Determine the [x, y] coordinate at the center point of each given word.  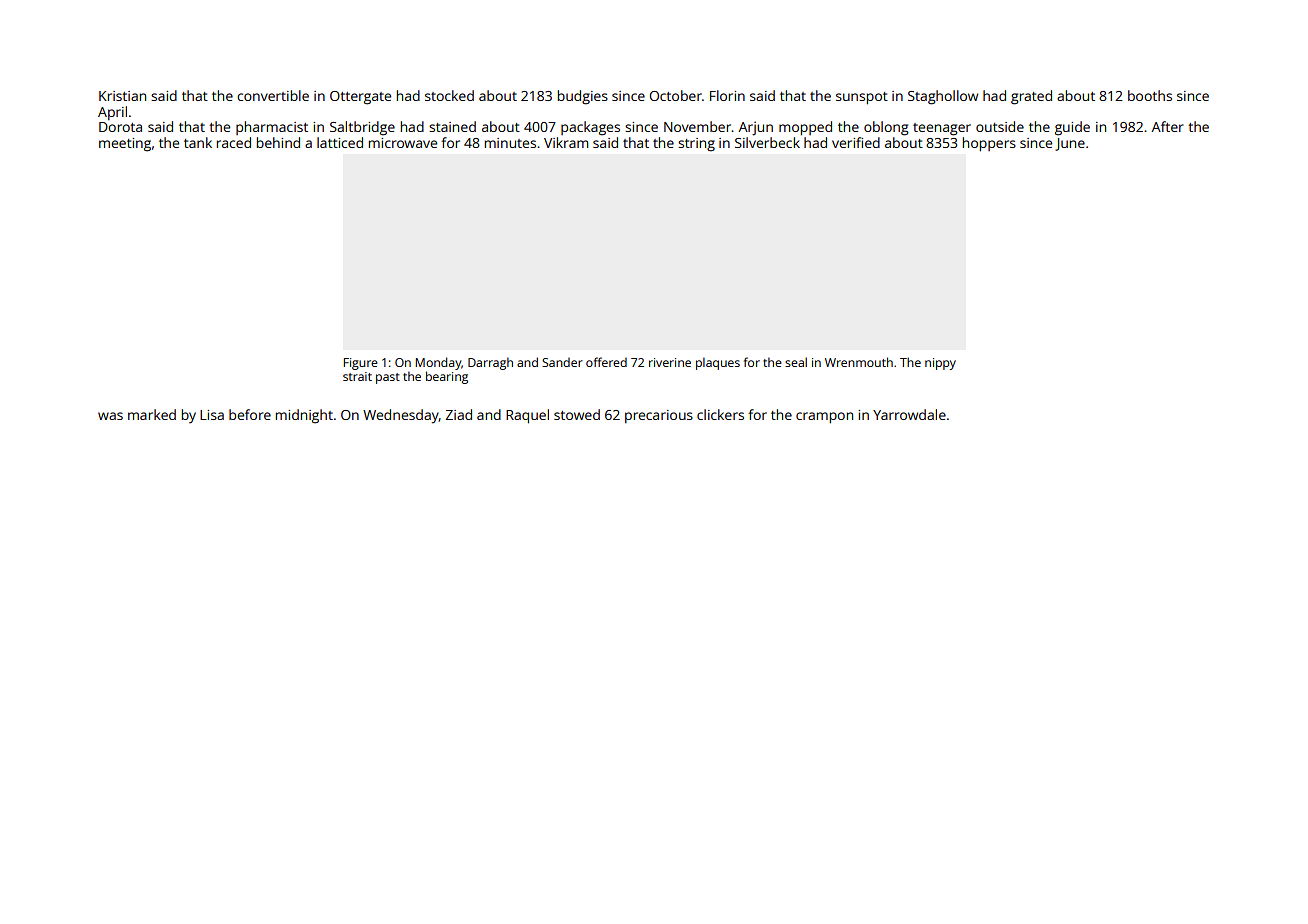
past [388, 378]
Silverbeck [767, 142]
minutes [510, 143]
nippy [940, 364]
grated [1031, 97]
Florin [727, 95]
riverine [670, 362]
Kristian [122, 96]
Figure [361, 364]
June [1070, 144]
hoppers [989, 144]
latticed [340, 142]
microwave [403, 143]
